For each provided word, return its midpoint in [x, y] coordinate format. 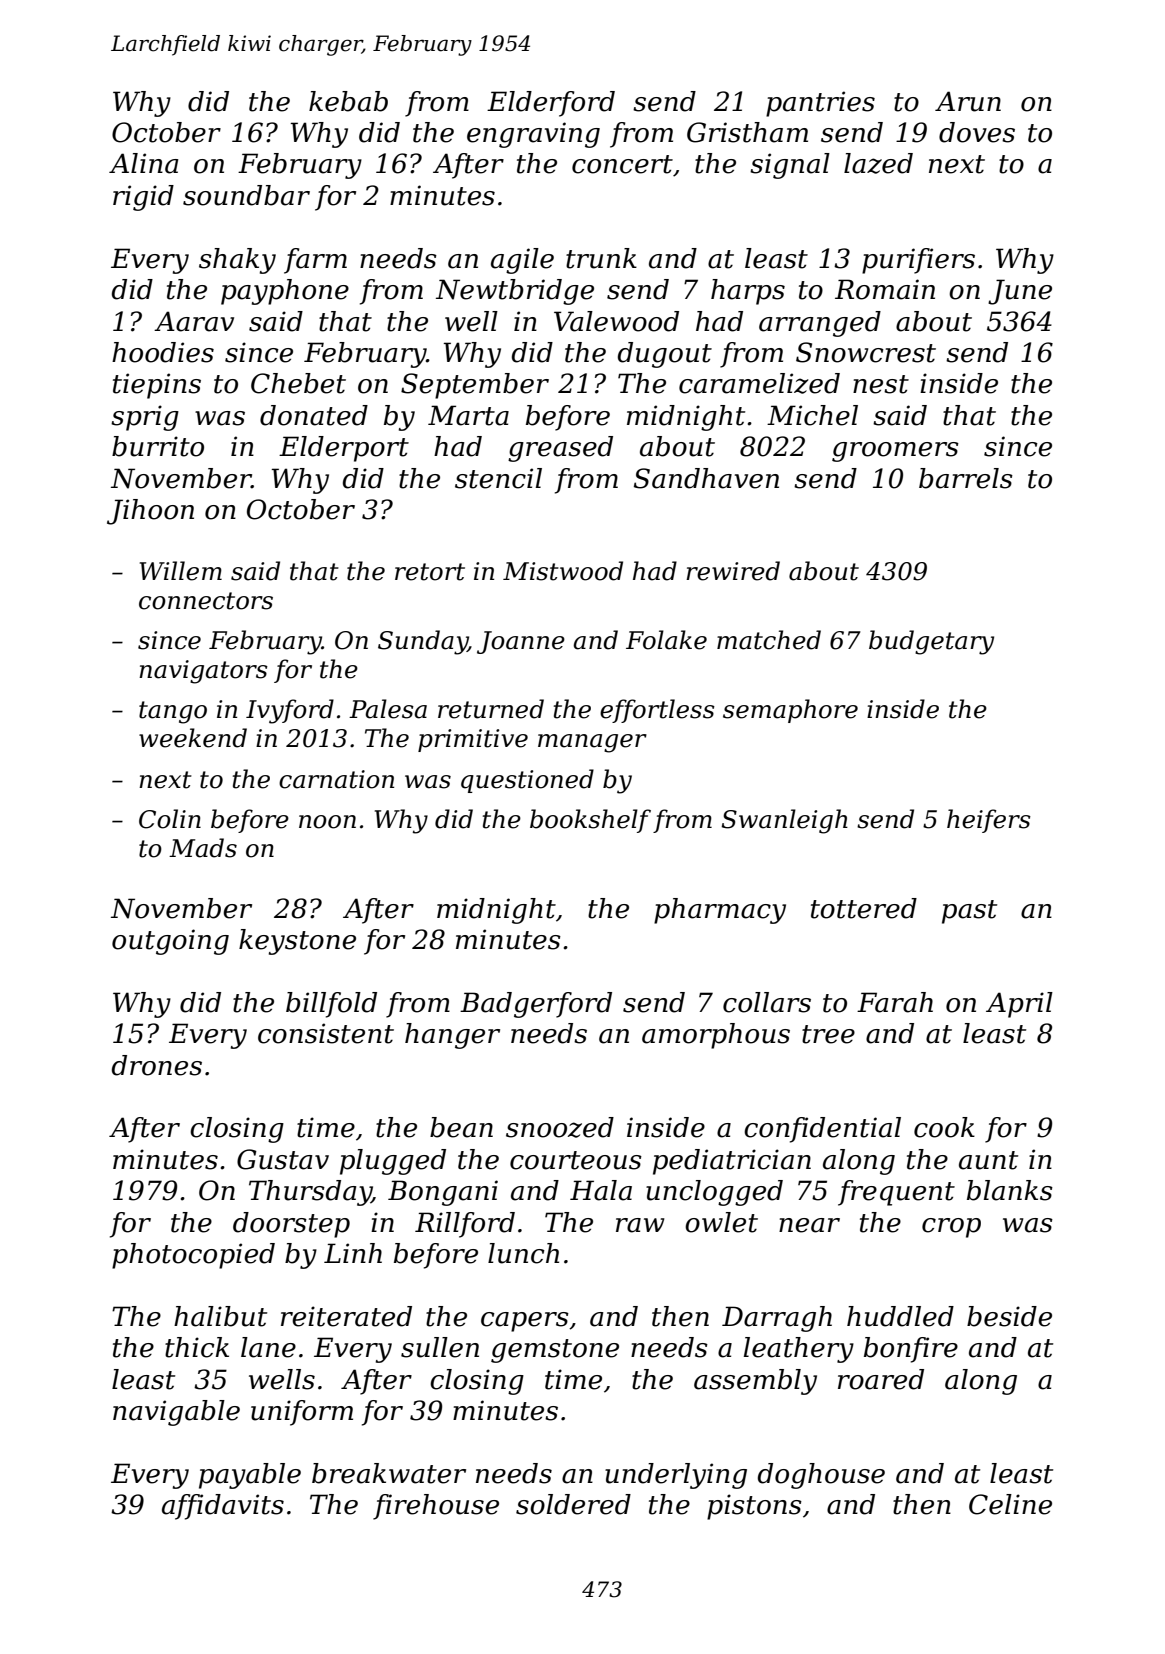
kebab [348, 101]
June [1020, 292]
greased [560, 449]
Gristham [747, 132]
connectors [206, 601]
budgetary [931, 642]
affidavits [223, 1507]
